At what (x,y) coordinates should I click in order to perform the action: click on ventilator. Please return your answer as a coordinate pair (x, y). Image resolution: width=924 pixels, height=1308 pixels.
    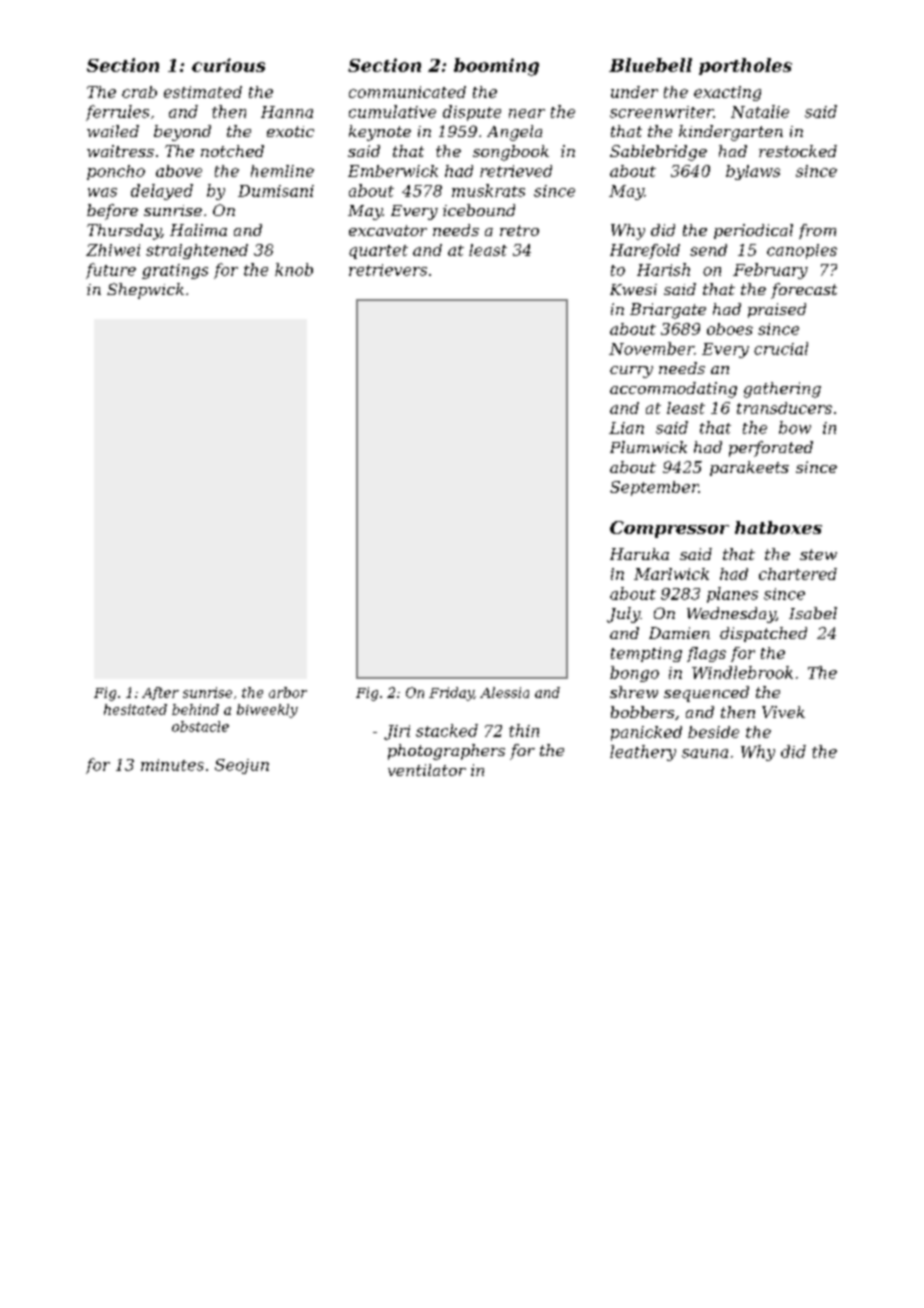
    Looking at the image, I should click on (427, 770).
